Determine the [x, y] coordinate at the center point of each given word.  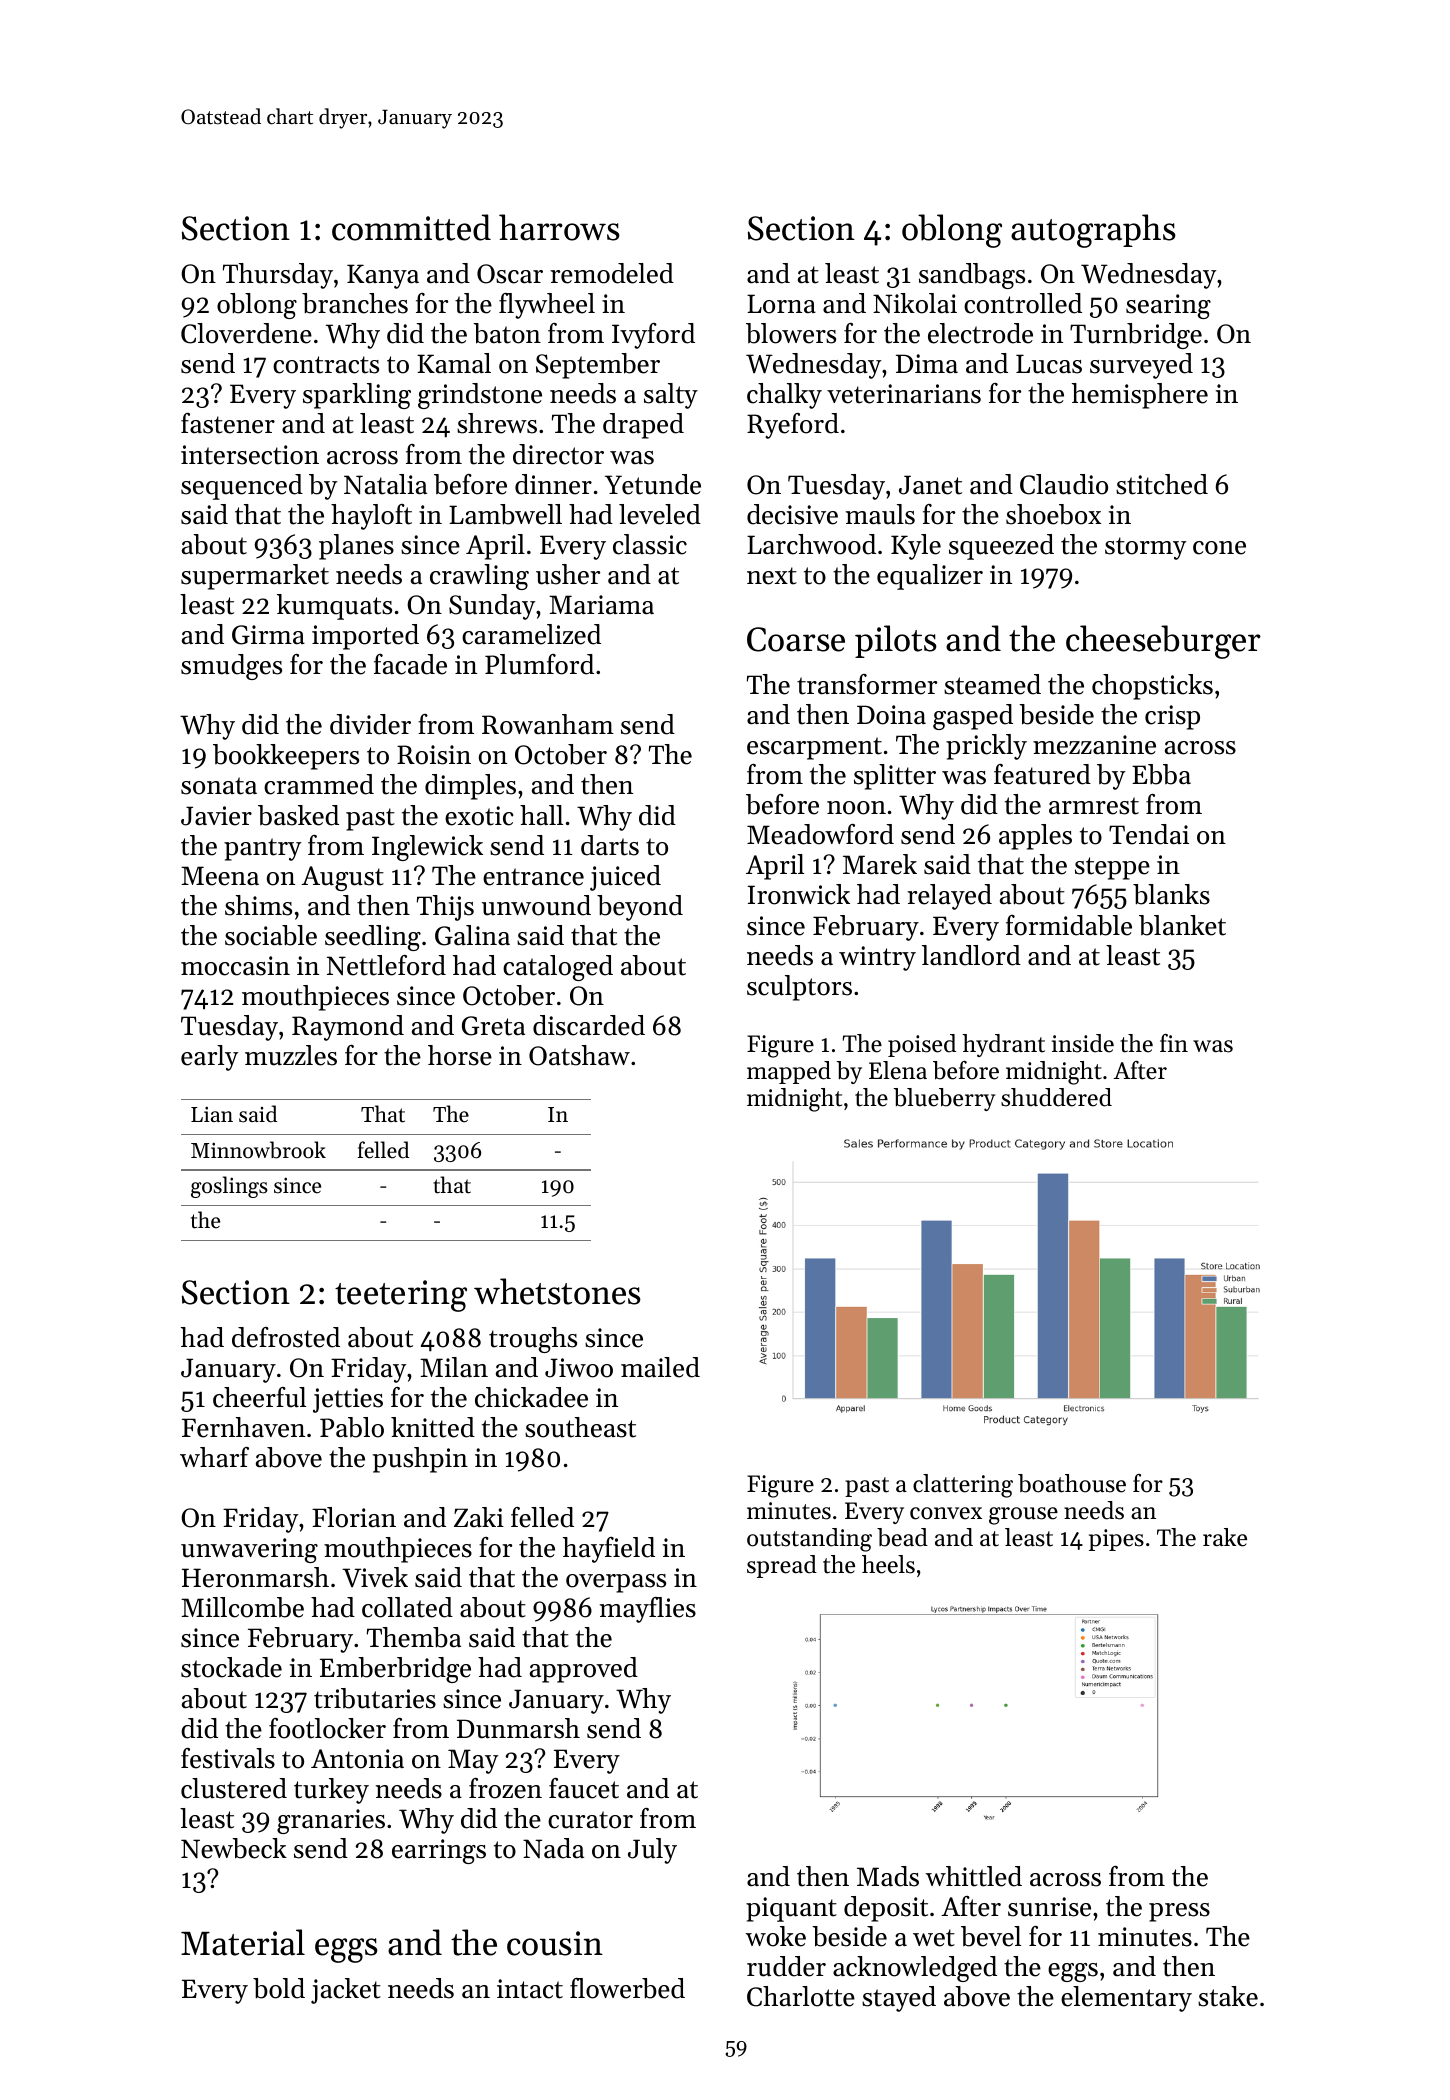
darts [610, 845]
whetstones [557, 1291]
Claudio [1064, 484]
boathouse [1072, 1483]
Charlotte [801, 1996]
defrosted [286, 1337]
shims [258, 905]
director [558, 454]
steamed [992, 684]
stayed [899, 1999]
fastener [228, 423]
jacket [346, 1991]
